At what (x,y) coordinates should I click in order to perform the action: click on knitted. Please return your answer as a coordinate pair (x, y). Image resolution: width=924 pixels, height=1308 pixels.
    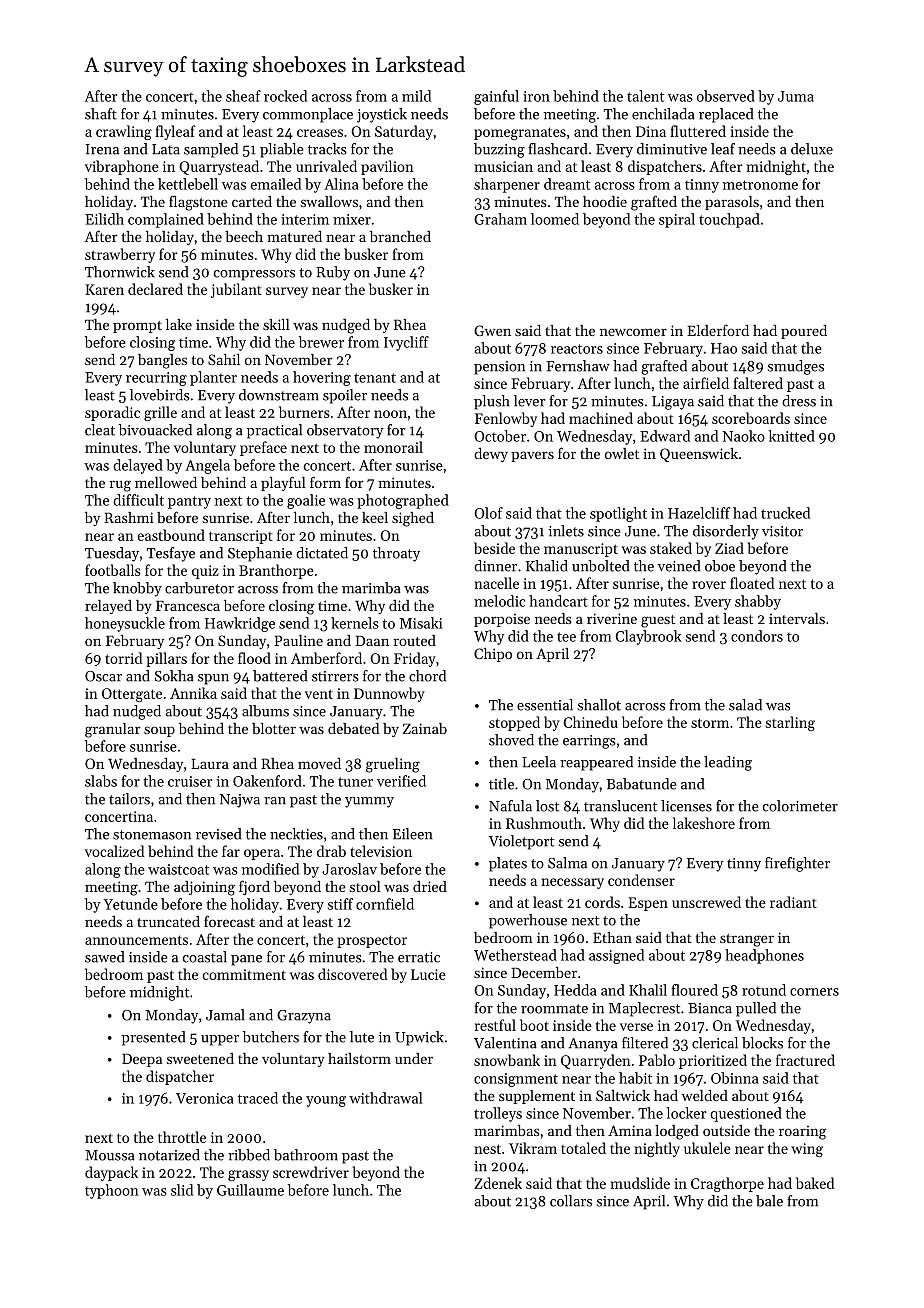
    Looking at the image, I should click on (791, 436).
